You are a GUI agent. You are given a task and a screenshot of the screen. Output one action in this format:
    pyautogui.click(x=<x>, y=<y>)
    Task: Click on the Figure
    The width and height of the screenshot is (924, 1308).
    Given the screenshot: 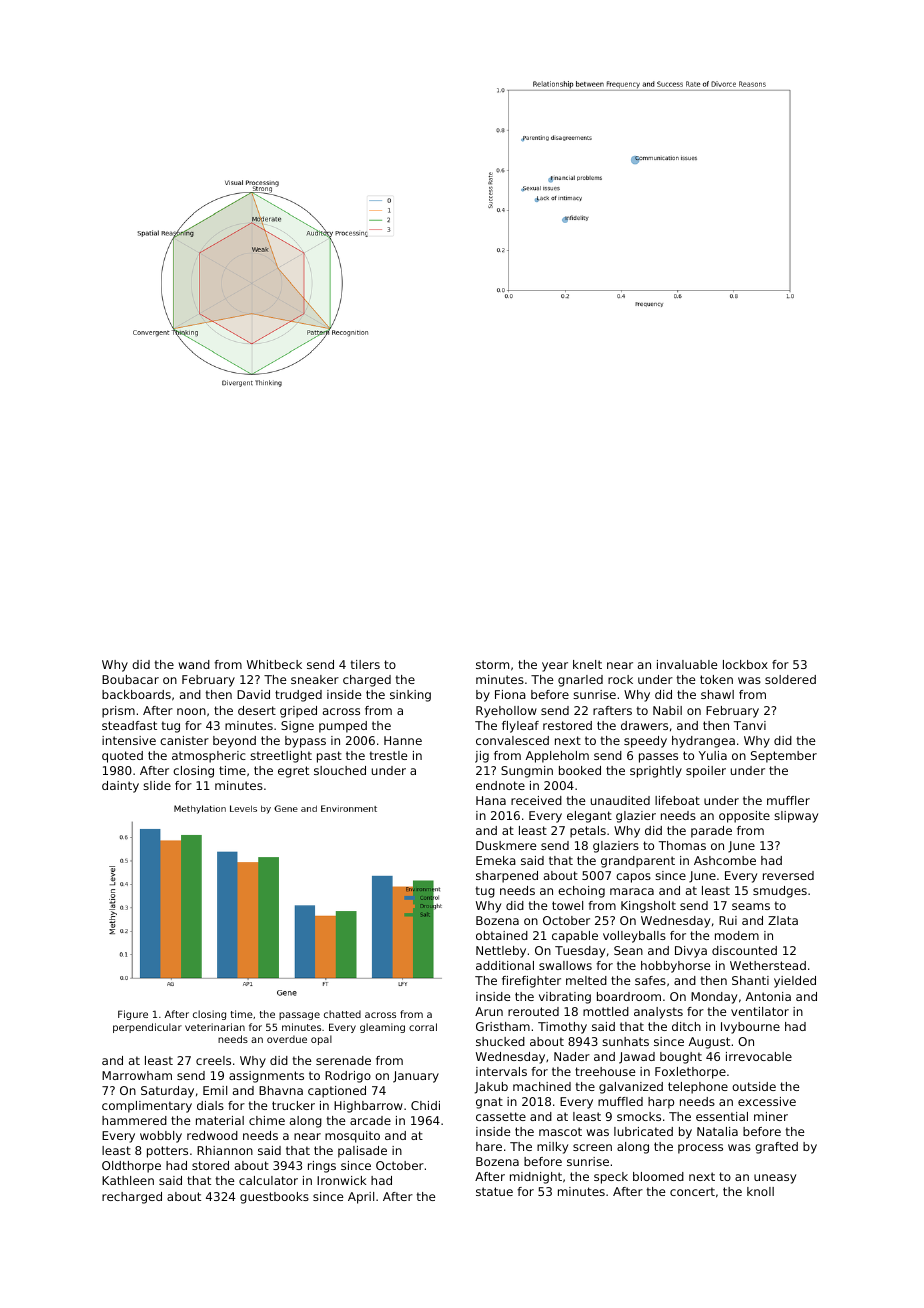 What is the action you would take?
    pyautogui.click(x=133, y=1015)
